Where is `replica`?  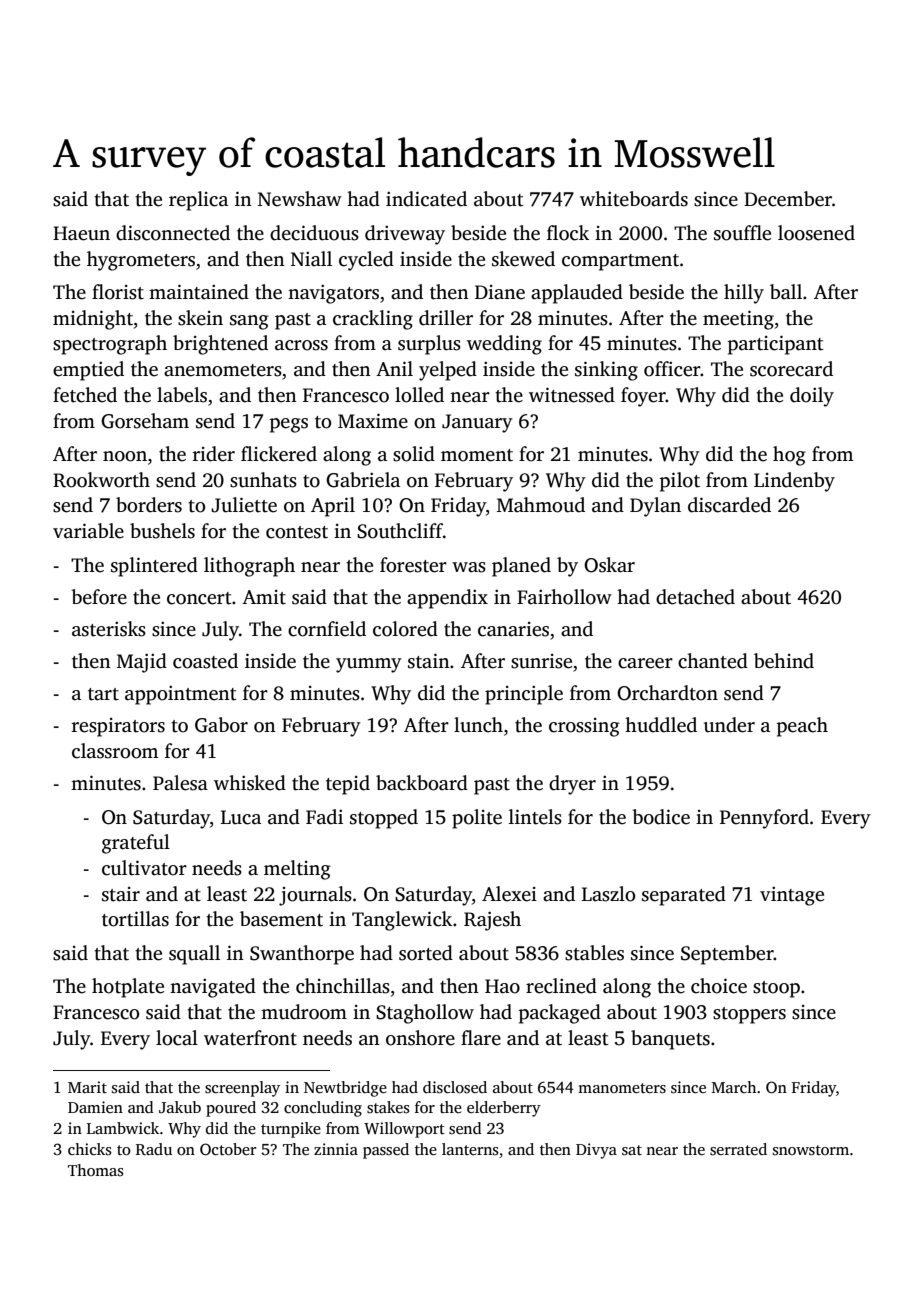 replica is located at coordinates (198, 201).
